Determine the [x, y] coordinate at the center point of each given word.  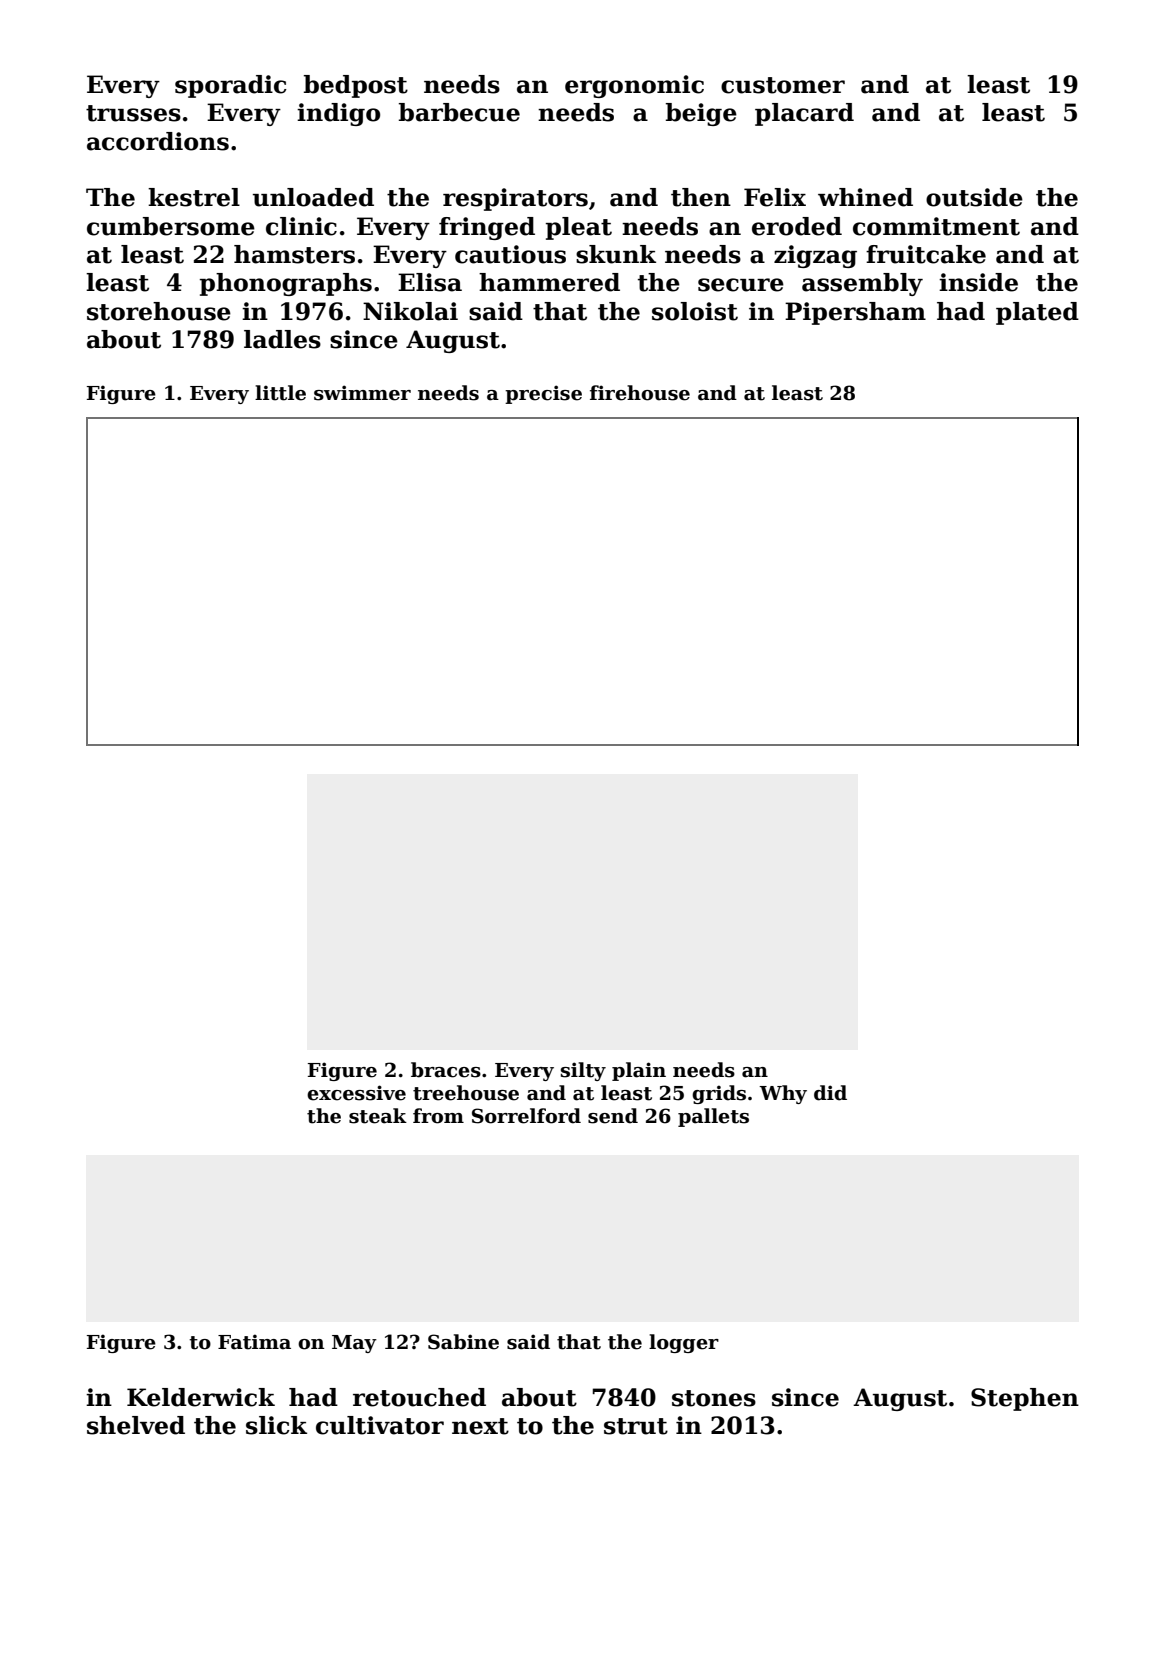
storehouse [159, 311]
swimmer [362, 393]
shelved [136, 1425]
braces [446, 1070]
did [830, 1093]
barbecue [459, 112]
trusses [133, 113]
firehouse [640, 393]
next [480, 1426]
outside [974, 197]
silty [583, 1071]
